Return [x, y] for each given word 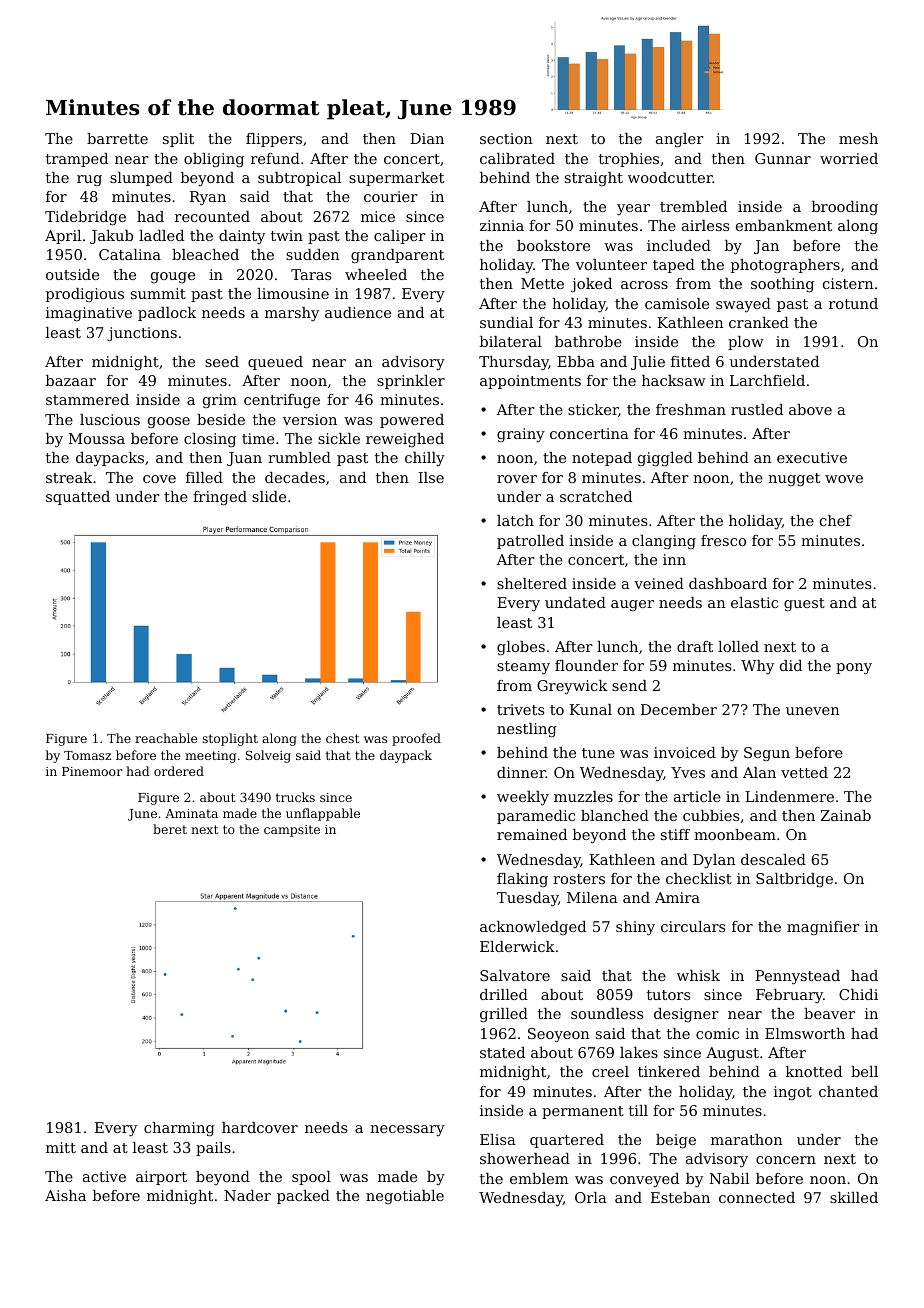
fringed [220, 498]
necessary [407, 1130]
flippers [274, 140]
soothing [782, 285]
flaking [522, 880]
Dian [427, 138]
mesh [858, 138]
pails [213, 1149]
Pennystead [797, 977]
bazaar [71, 380]
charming [179, 1129]
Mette [542, 283]
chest [342, 738]
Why [757, 667]
